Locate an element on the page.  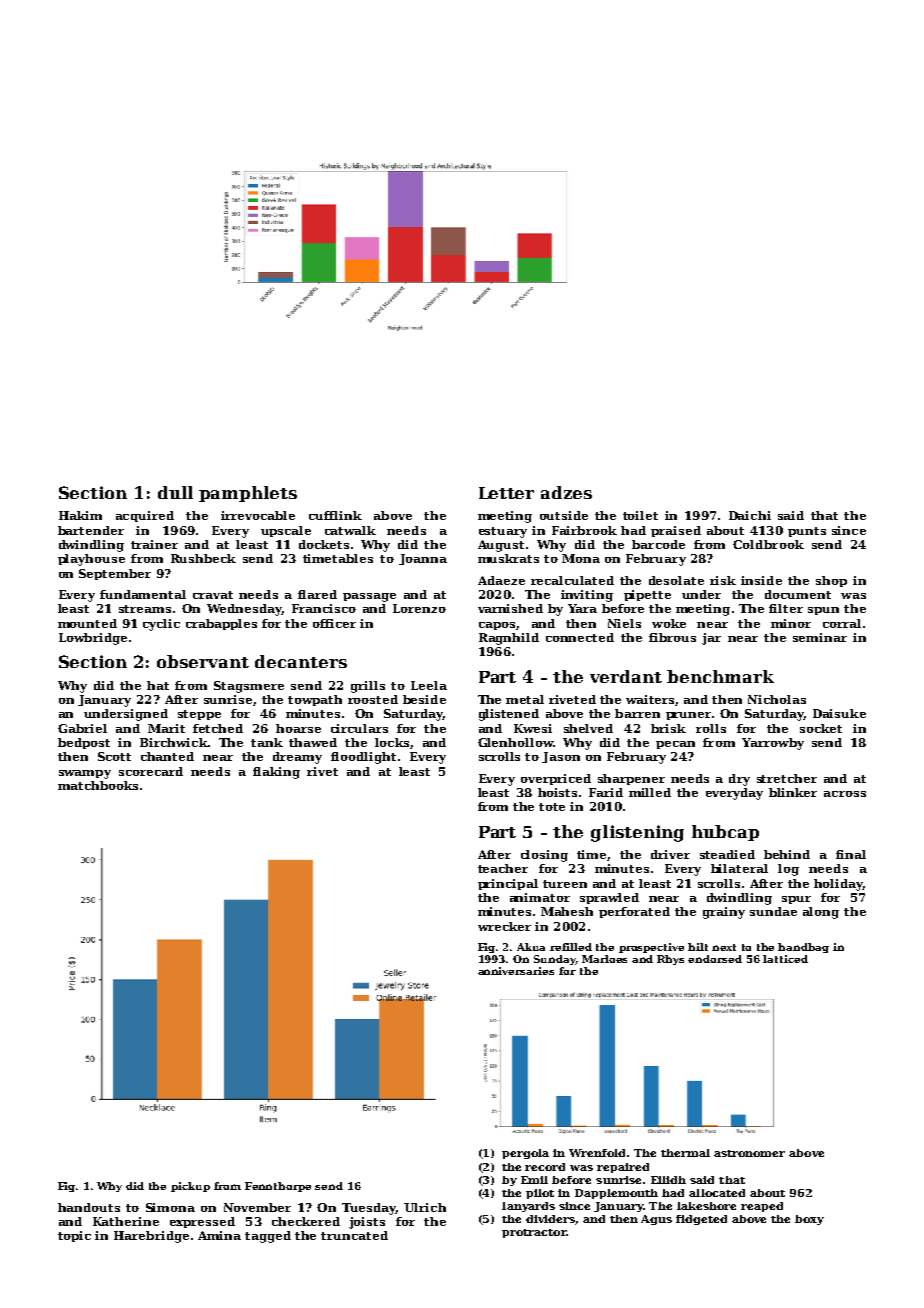
Scott is located at coordinates (114, 756).
